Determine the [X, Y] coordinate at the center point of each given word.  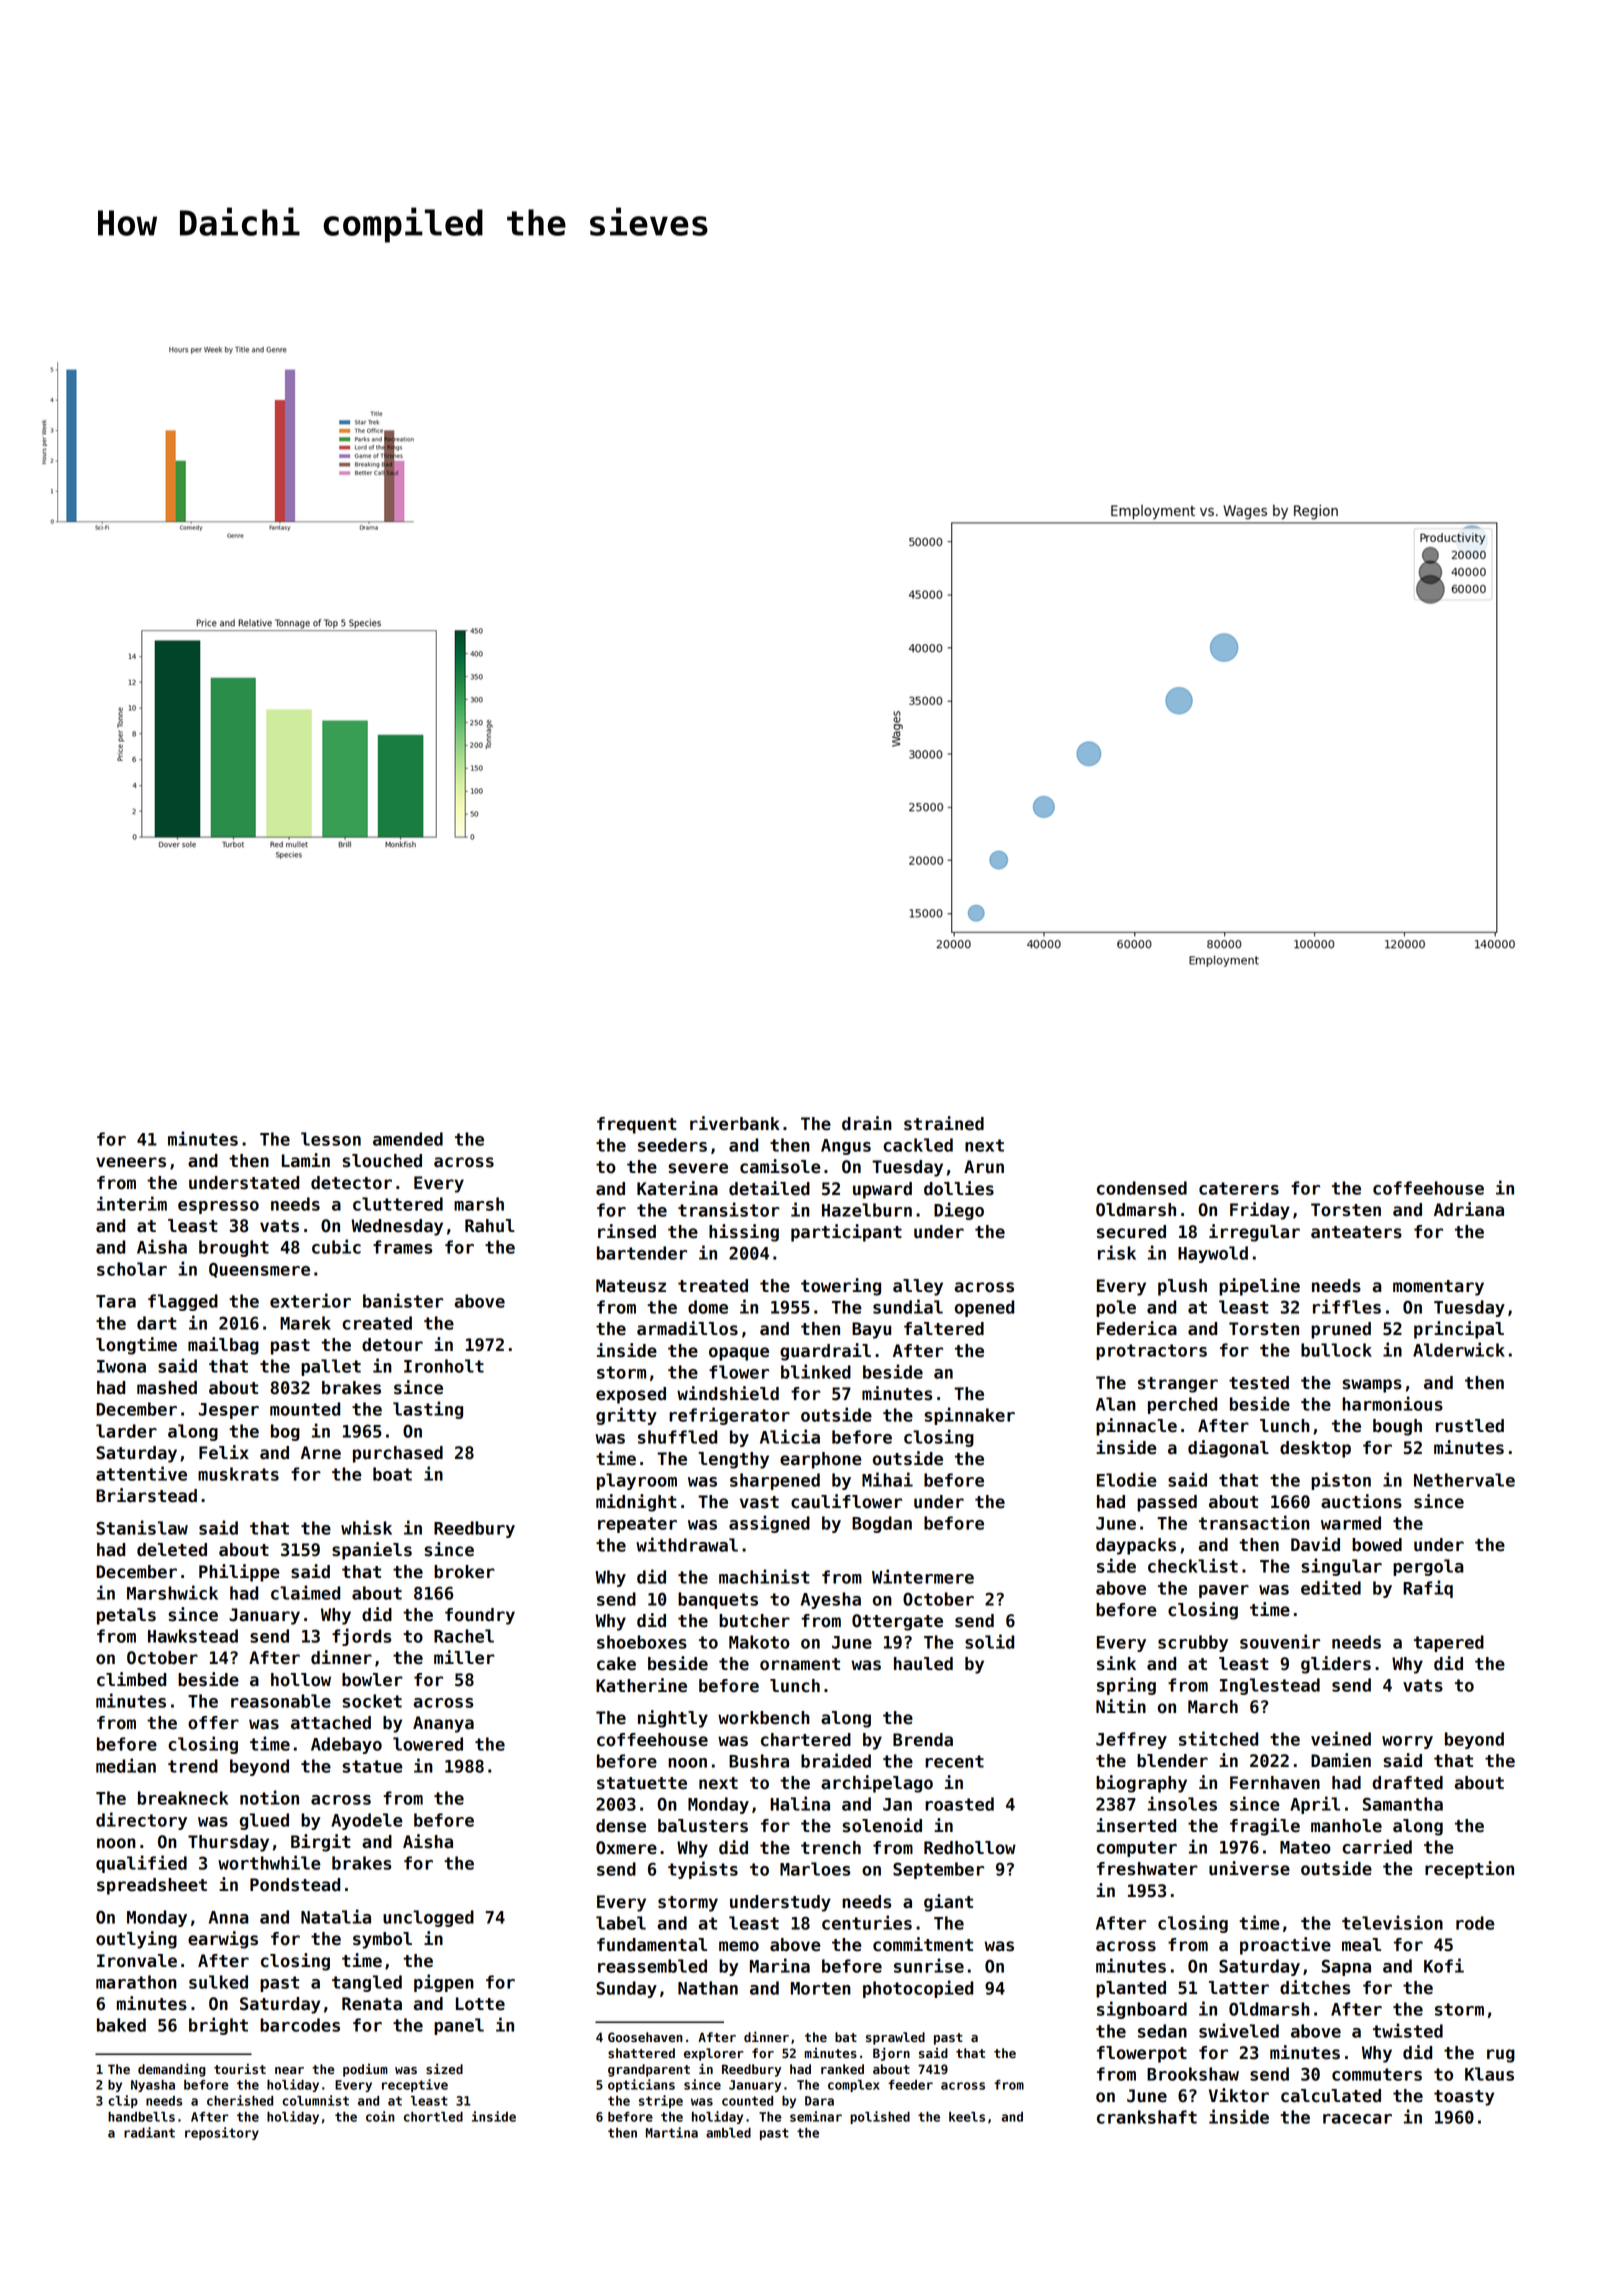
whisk [366, 1527]
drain [867, 1123]
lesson [331, 1139]
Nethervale [1464, 1480]
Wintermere [923, 1576]
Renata [372, 2004]
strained [944, 1123]
